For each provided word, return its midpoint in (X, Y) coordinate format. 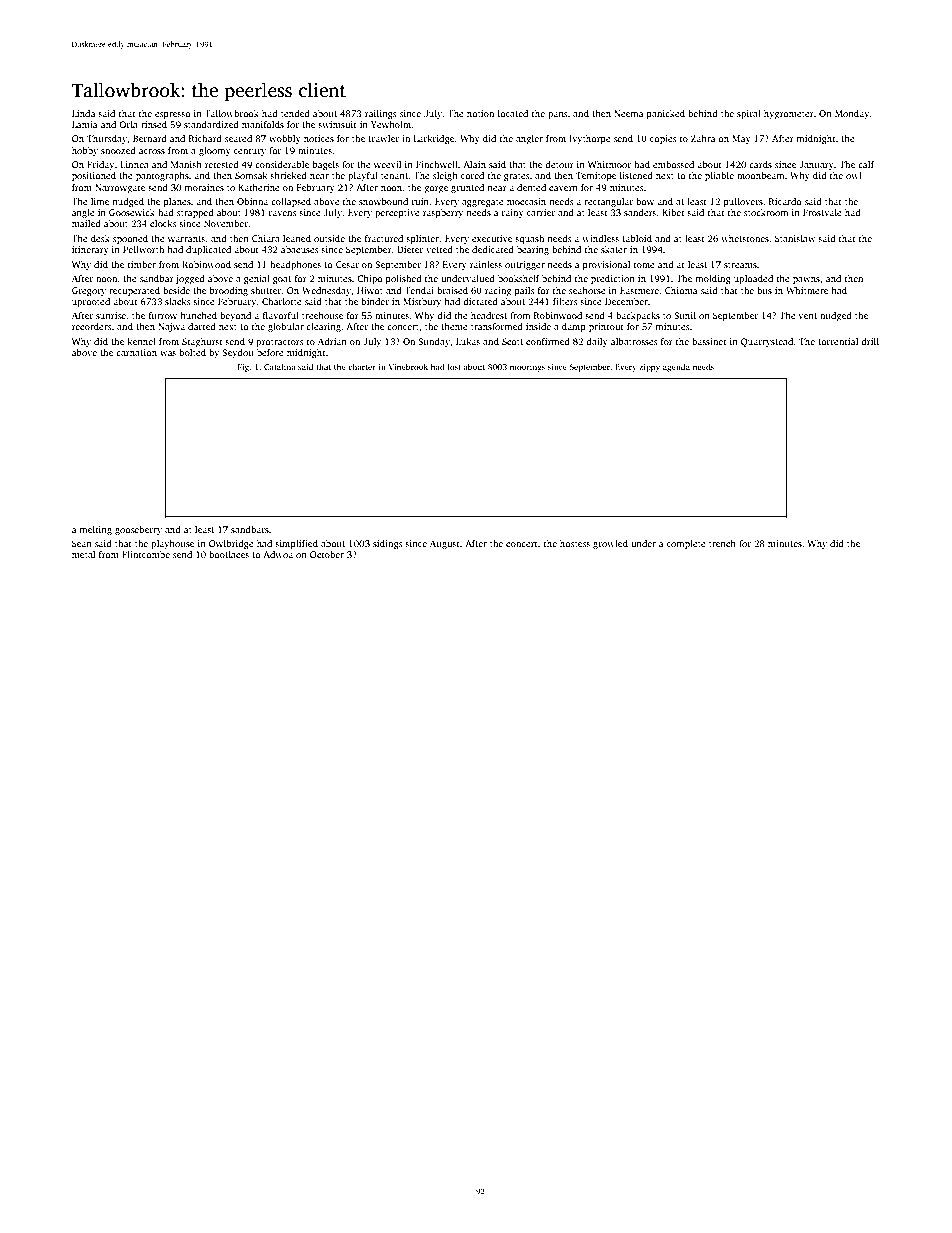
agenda (676, 367)
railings (380, 114)
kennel (141, 341)
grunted (467, 188)
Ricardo (785, 201)
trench (722, 543)
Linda (84, 113)
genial (257, 279)
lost (454, 366)
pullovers (743, 202)
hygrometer (789, 114)
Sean (82, 543)
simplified (296, 544)
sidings (387, 544)
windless (600, 238)
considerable (282, 164)
